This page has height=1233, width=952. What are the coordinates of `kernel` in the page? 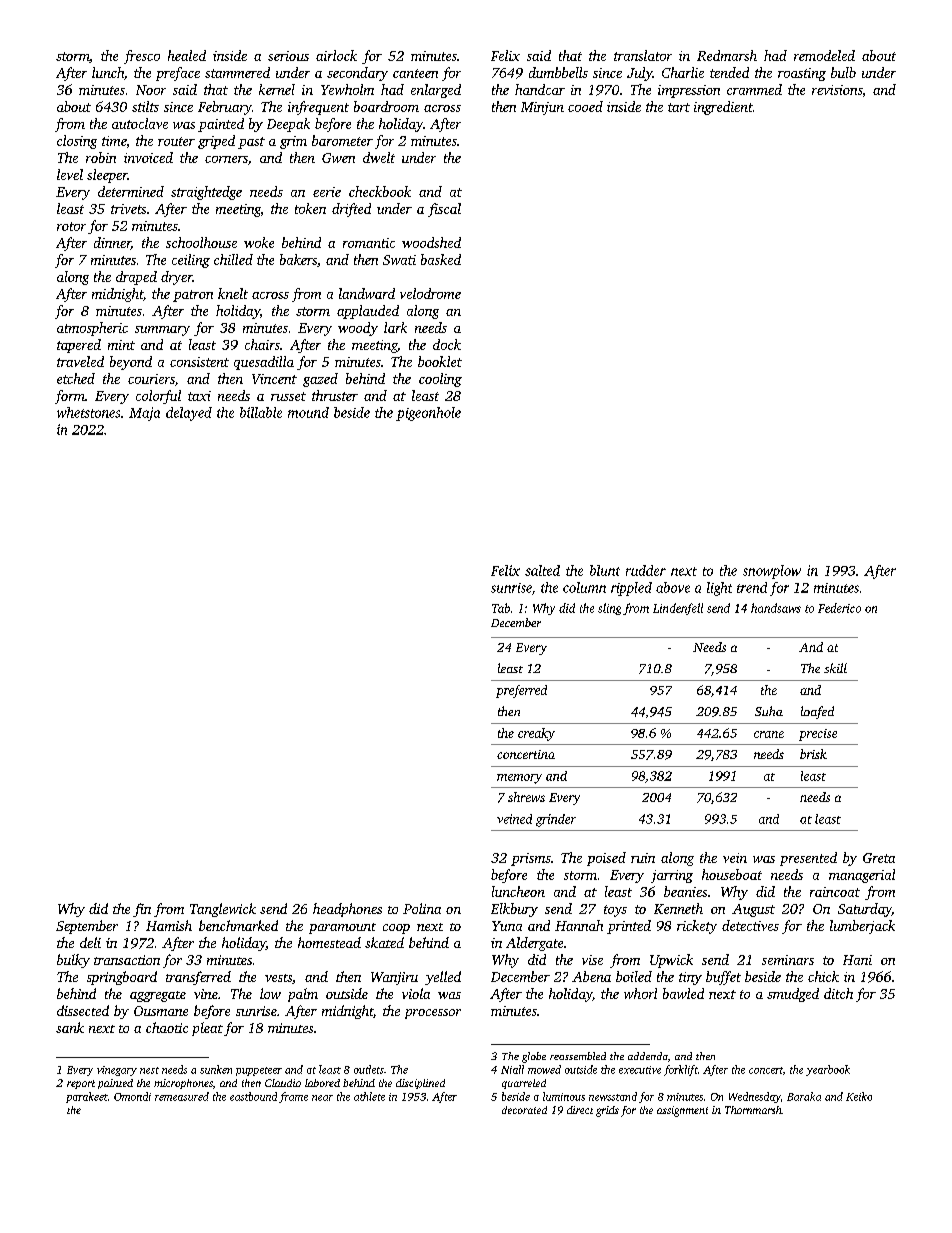 It's located at (277, 89).
